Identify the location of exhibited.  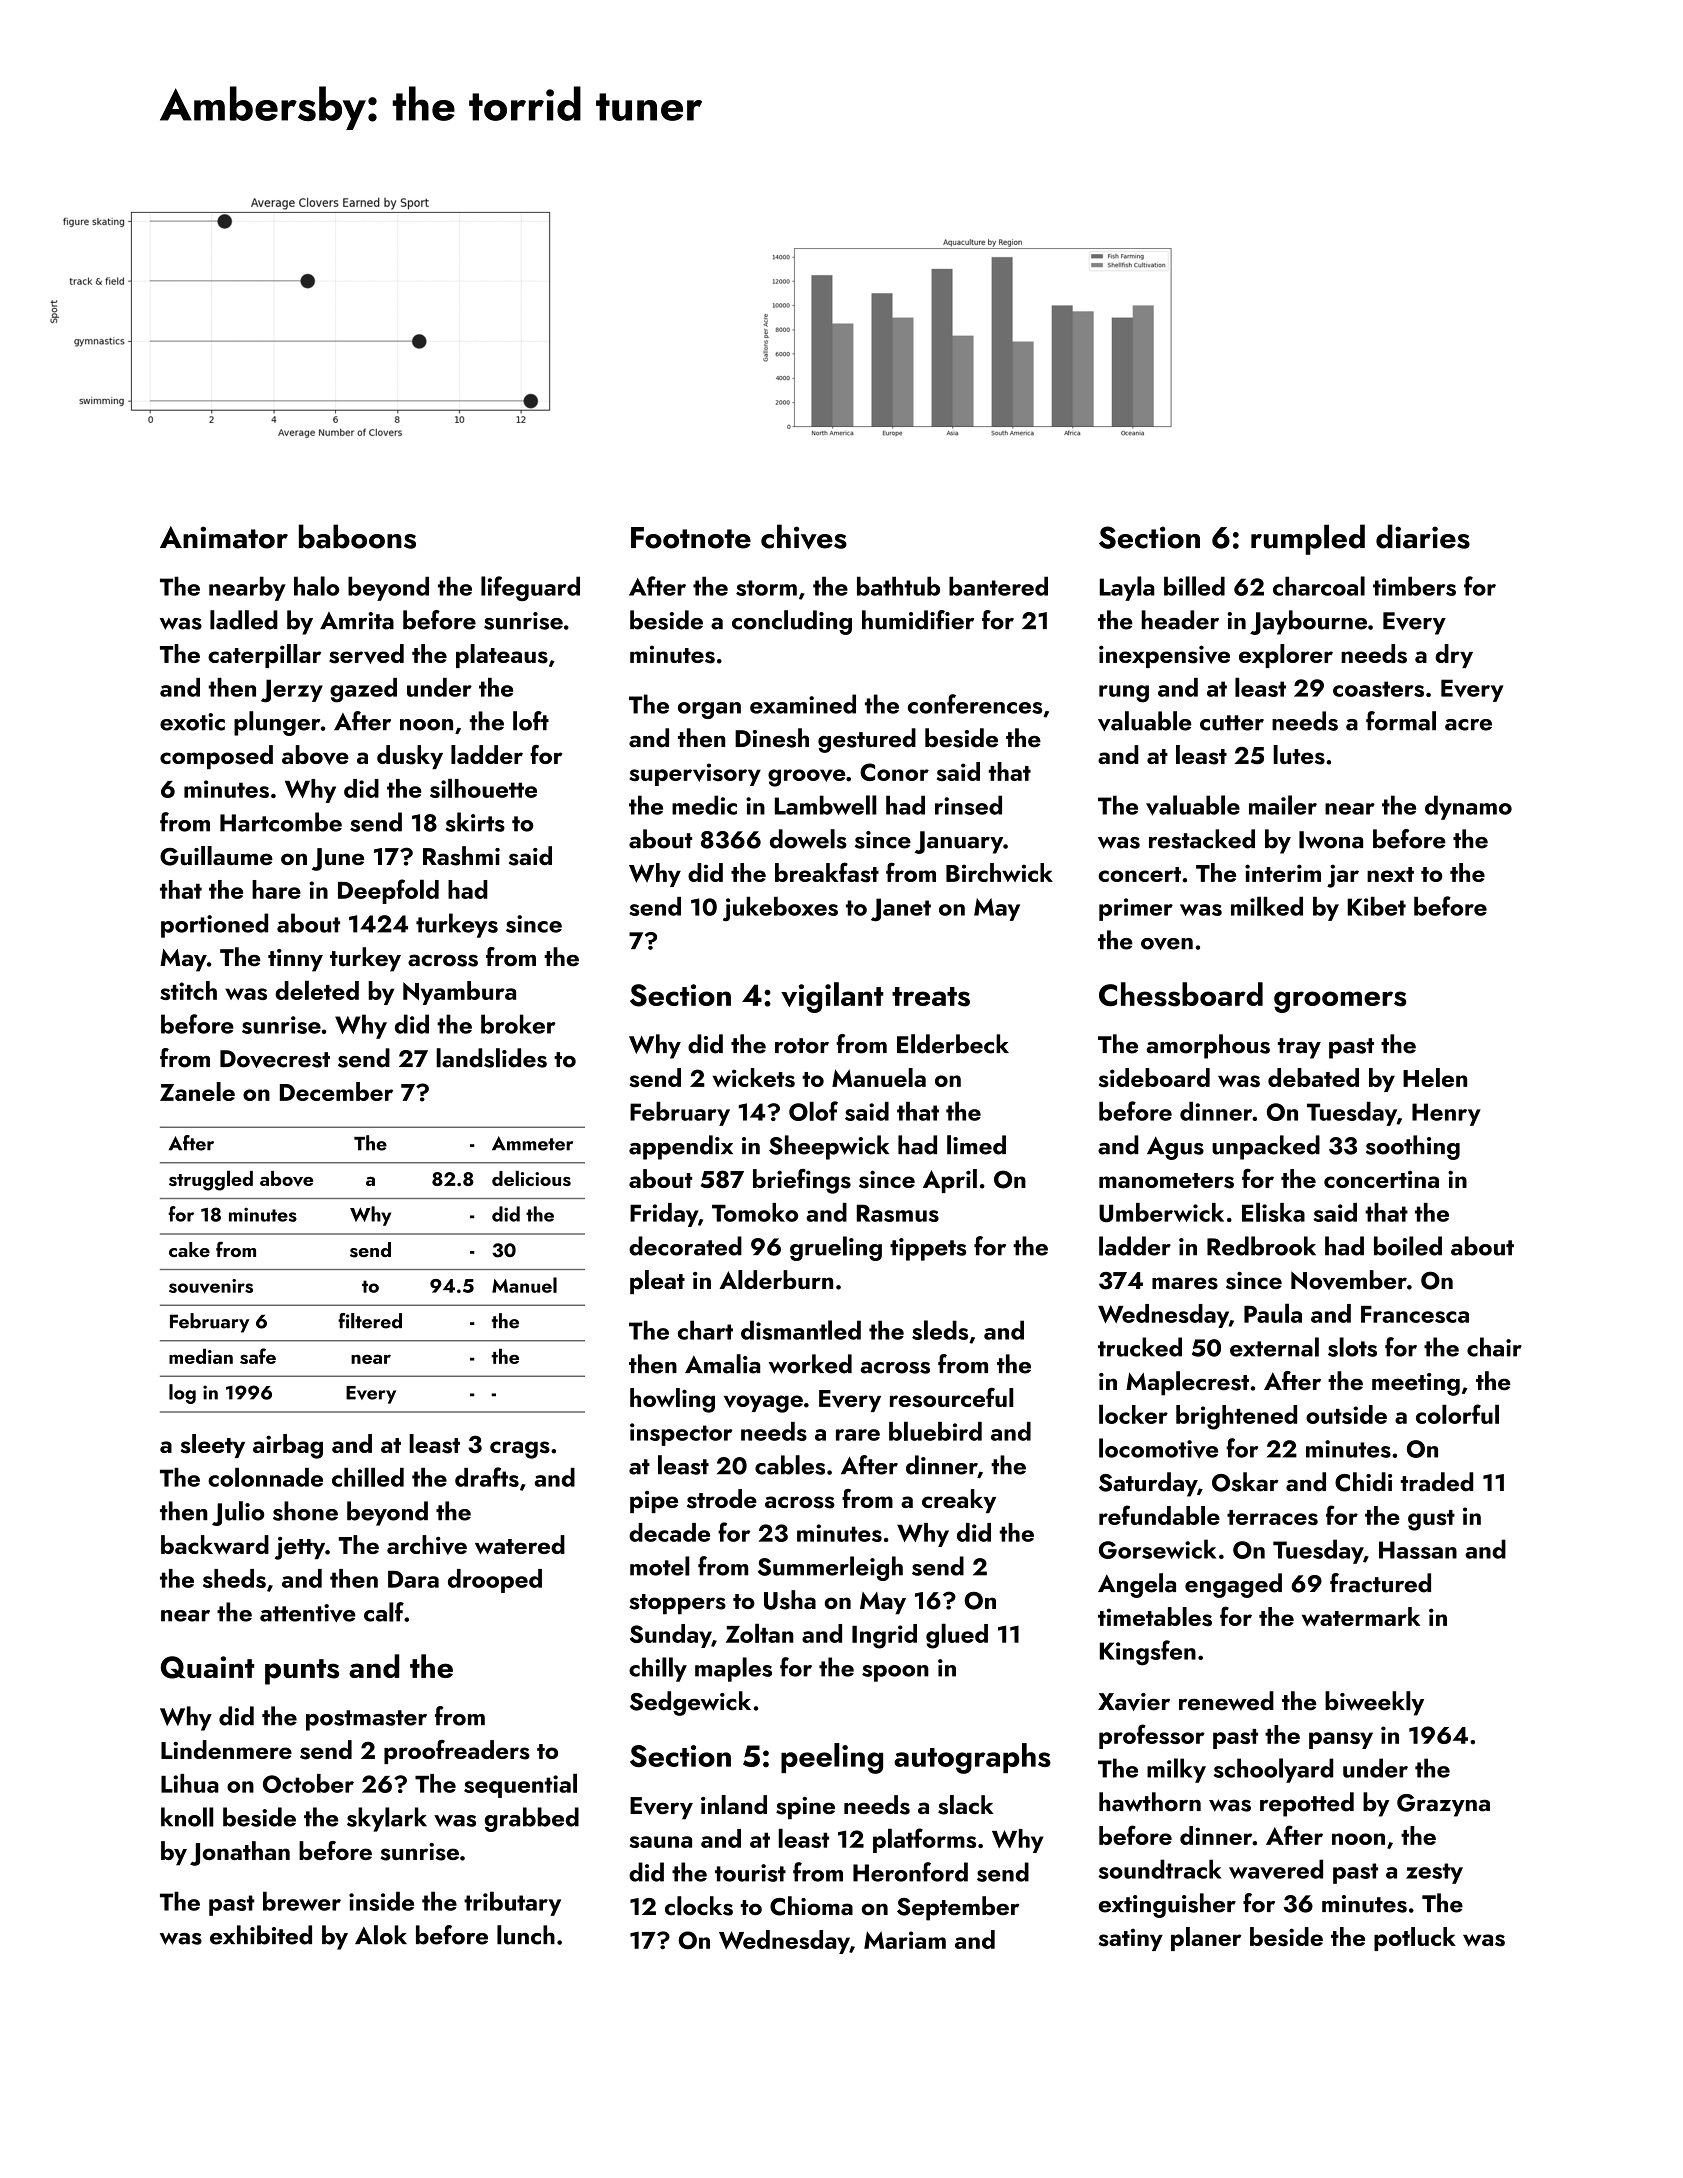
(261, 1935).
